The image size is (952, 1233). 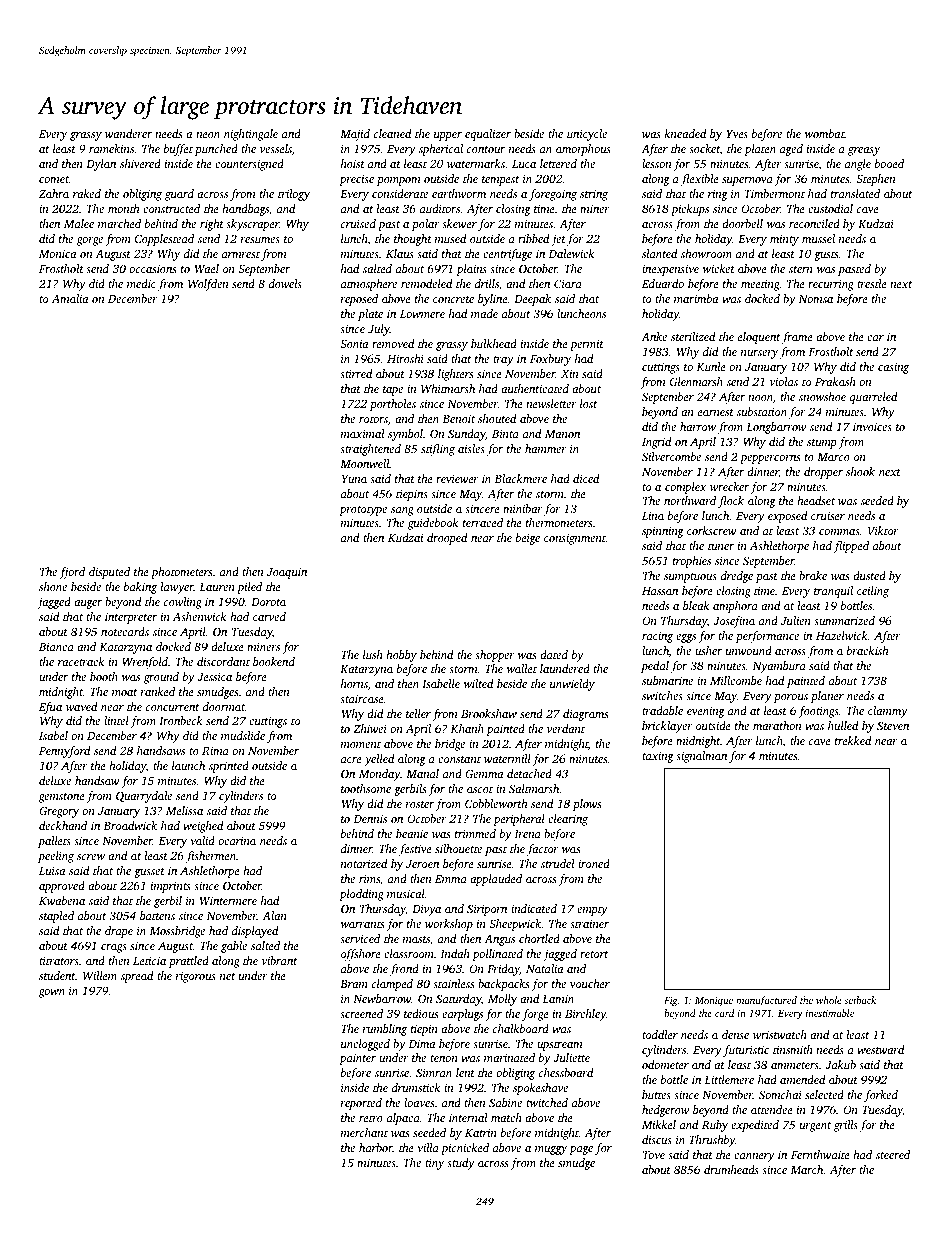 I want to click on amphora, so click(x=735, y=607).
